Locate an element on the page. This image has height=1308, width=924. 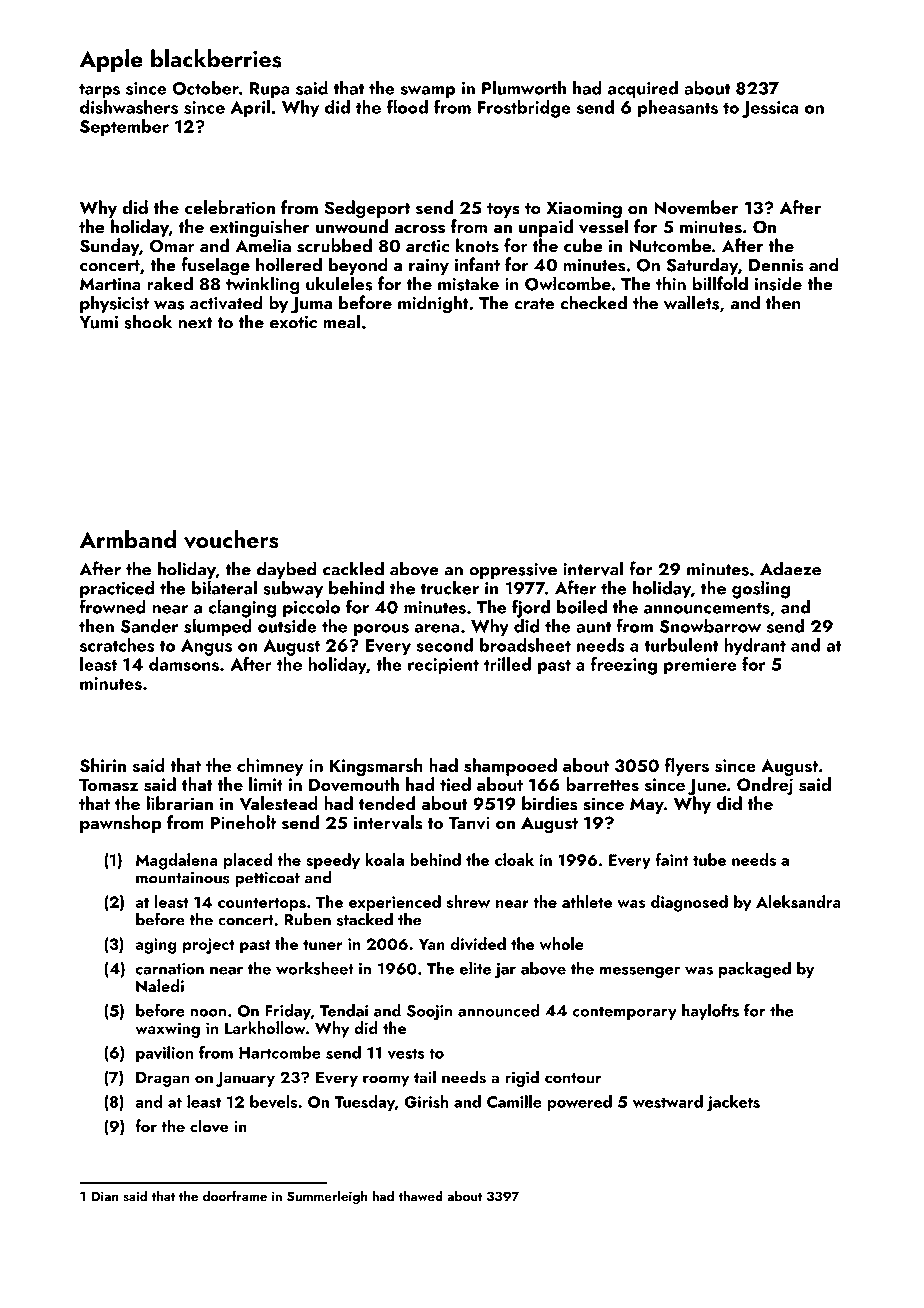
contemporary is located at coordinates (624, 1013).
